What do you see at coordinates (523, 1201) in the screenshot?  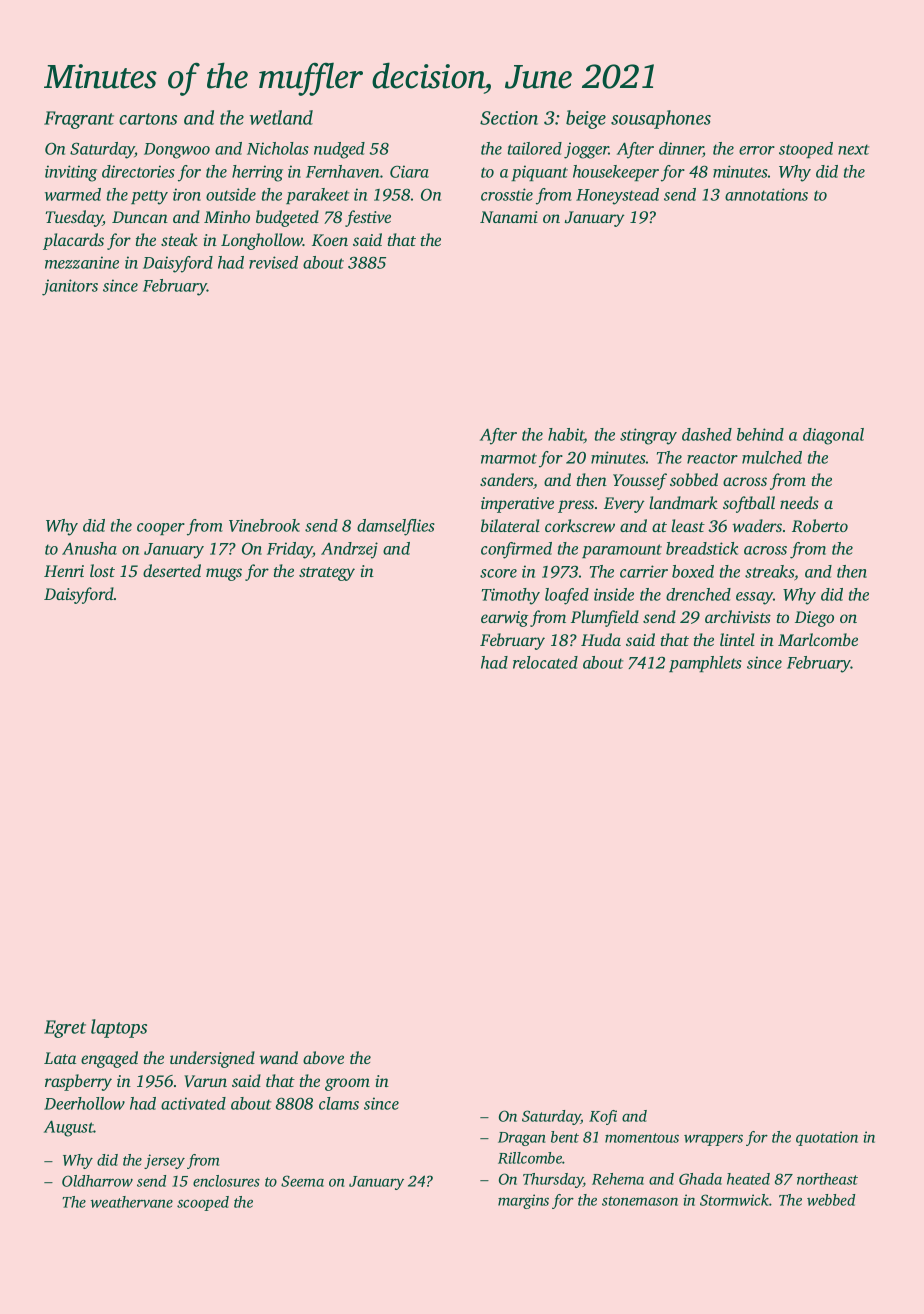 I see `margins` at bounding box center [523, 1201].
